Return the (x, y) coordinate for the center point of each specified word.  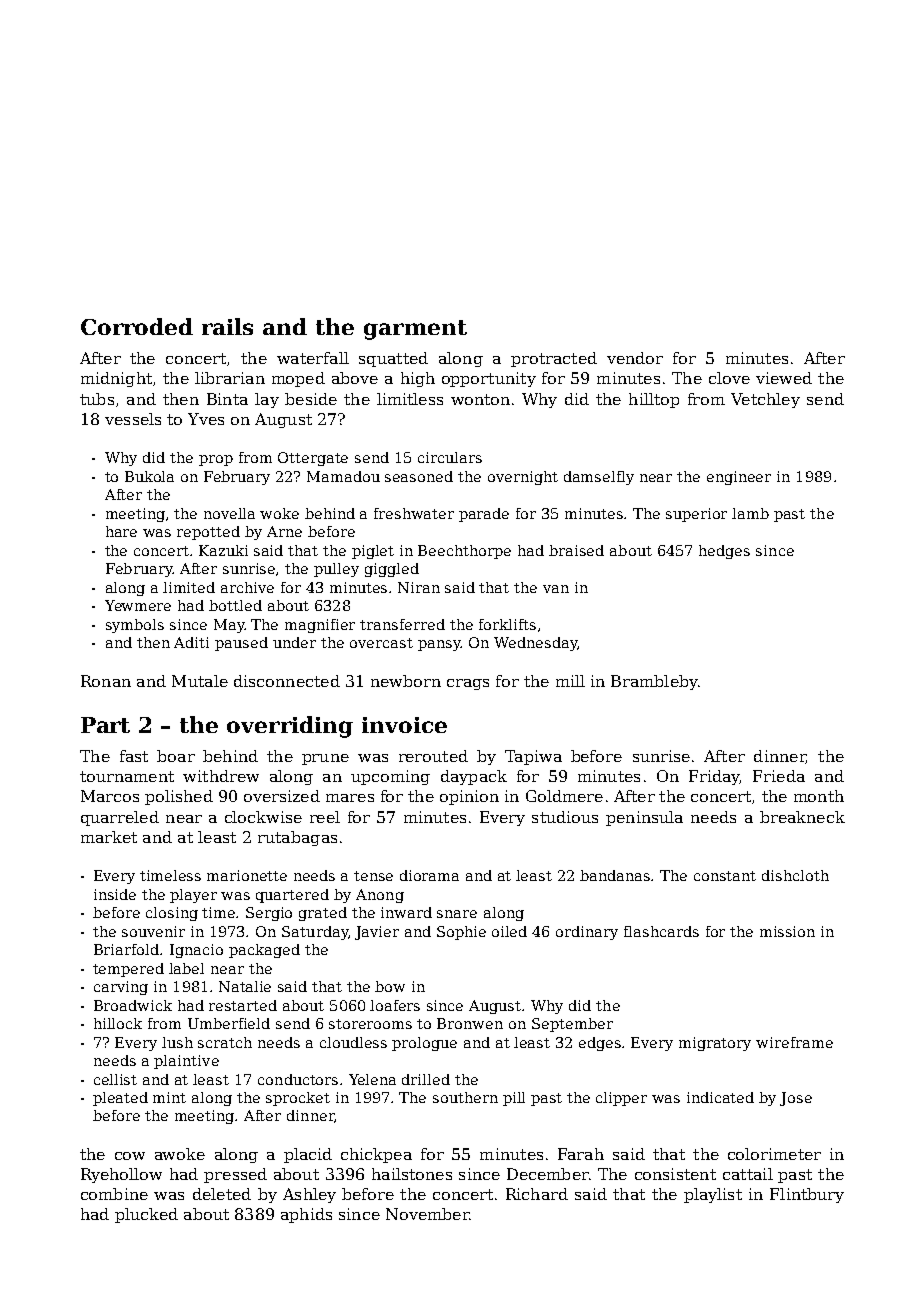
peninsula (644, 818)
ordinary (587, 933)
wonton (480, 399)
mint (169, 1097)
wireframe (794, 1042)
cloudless (353, 1042)
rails (227, 326)
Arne (284, 531)
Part (105, 725)
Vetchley (765, 400)
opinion (469, 797)
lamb (750, 513)
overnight (523, 478)
